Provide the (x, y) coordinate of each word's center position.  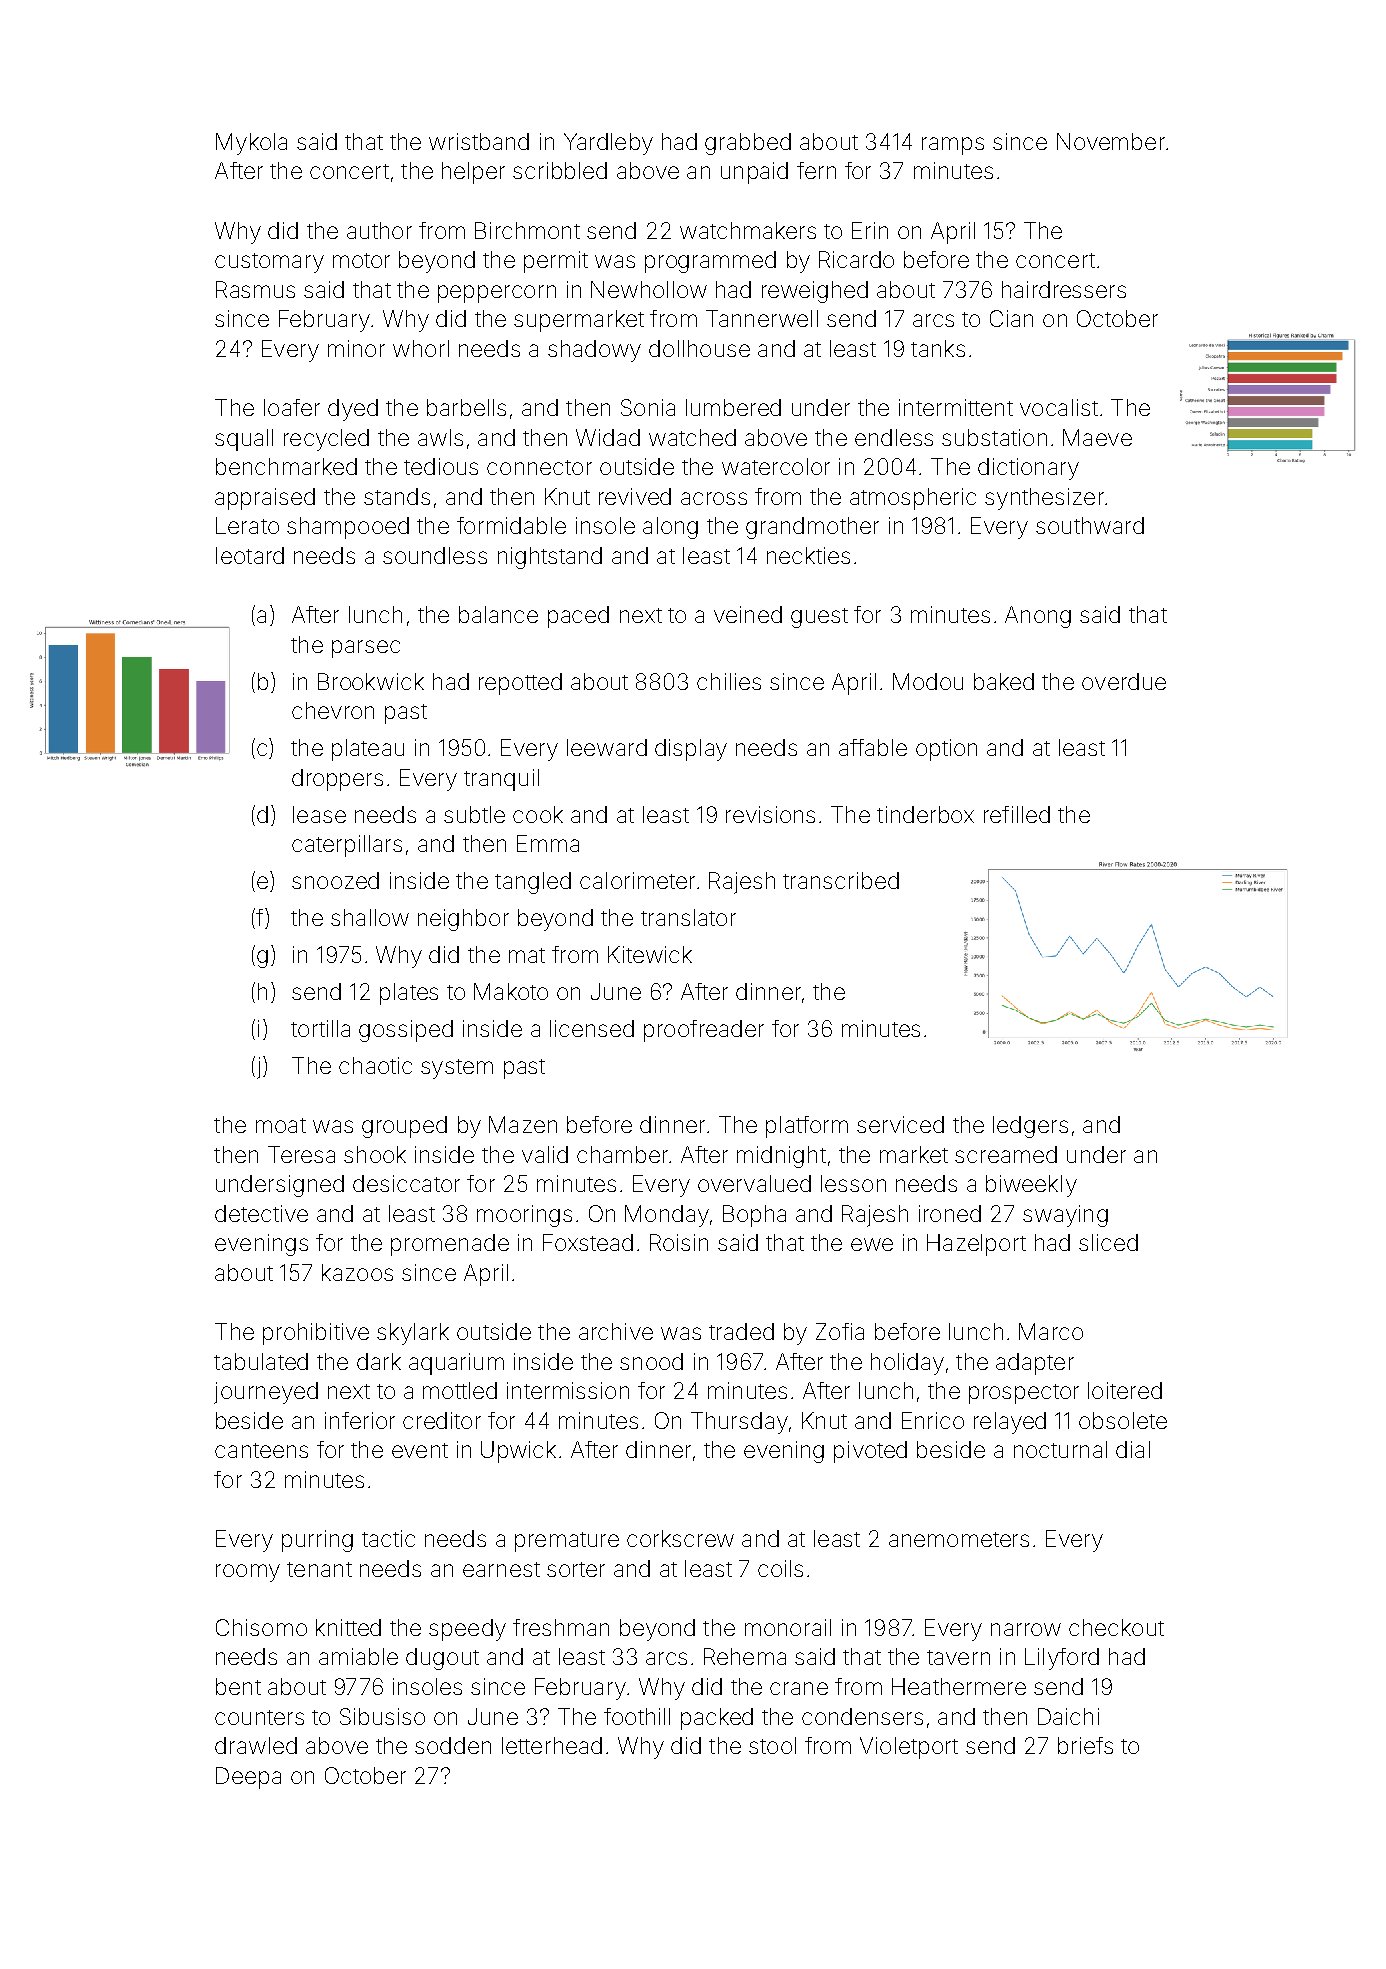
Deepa (248, 1778)
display (691, 750)
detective (261, 1213)
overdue (1124, 681)
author (379, 230)
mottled (460, 1390)
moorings (524, 1216)
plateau (368, 750)
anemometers (959, 1539)
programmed (710, 262)
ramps (953, 146)
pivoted (870, 1452)
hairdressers (1064, 289)
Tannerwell (762, 318)
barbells (466, 407)
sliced (1108, 1242)
